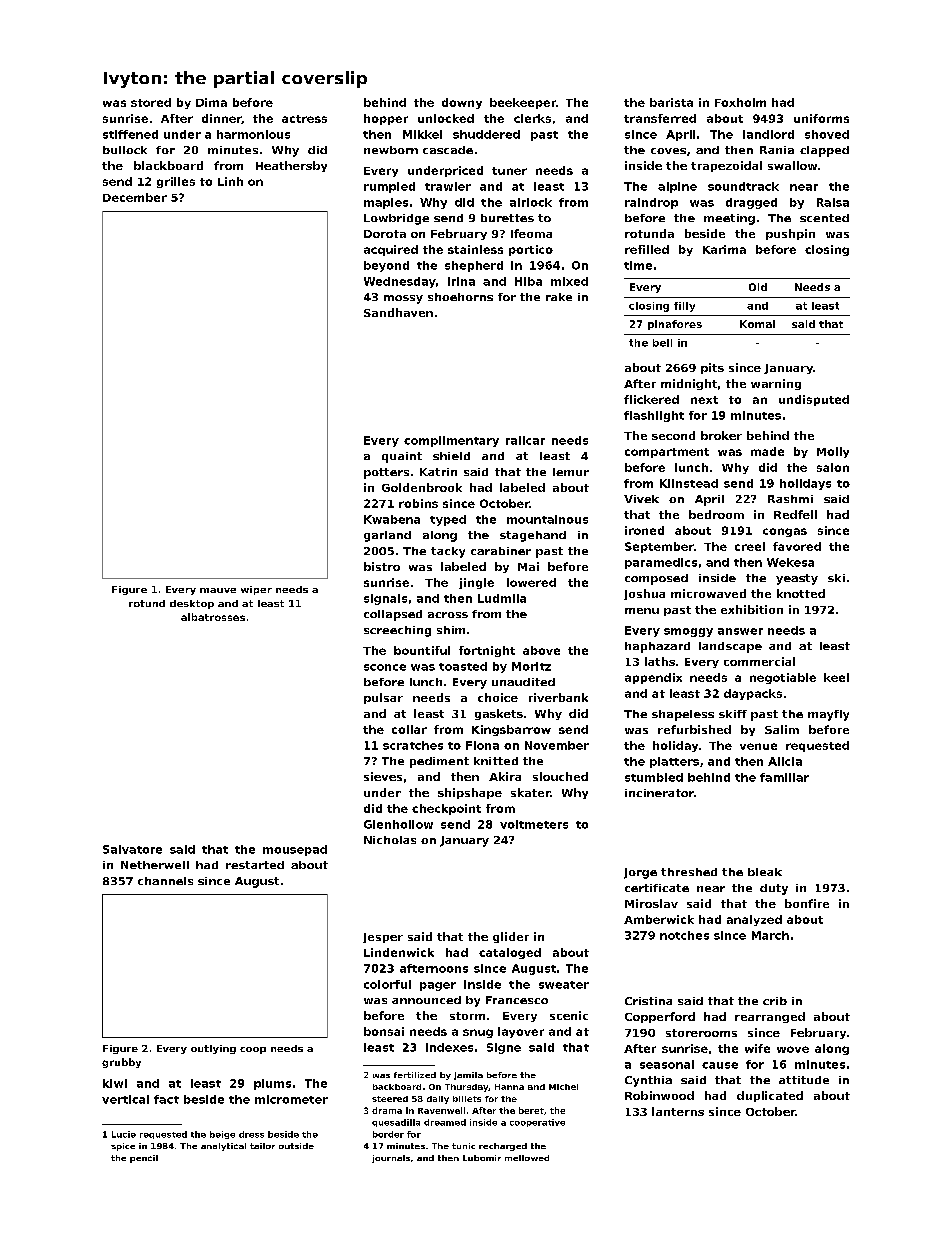 This document has height=1233, width=952. Describe the element at coordinates (482, 1158) in the document. I see `Lubomir` at that location.
